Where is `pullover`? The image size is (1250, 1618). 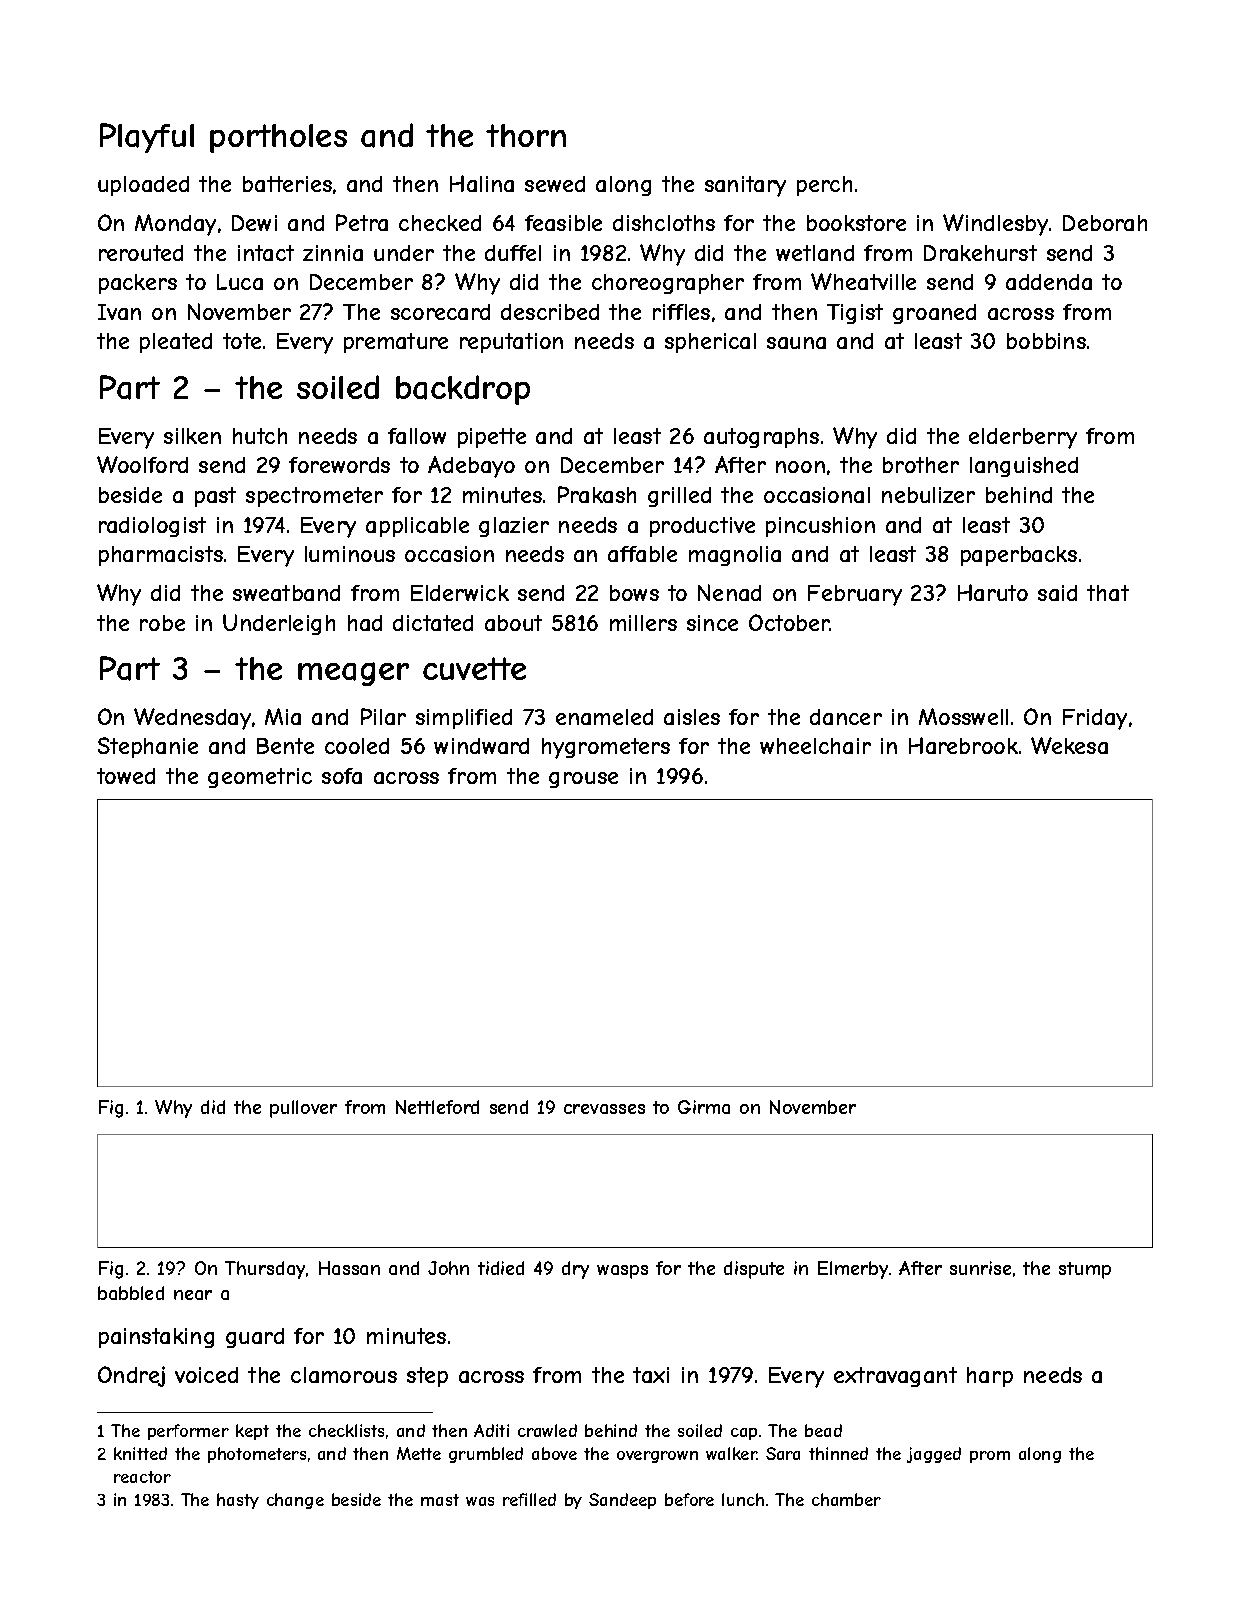
pullover is located at coordinates (303, 1109).
